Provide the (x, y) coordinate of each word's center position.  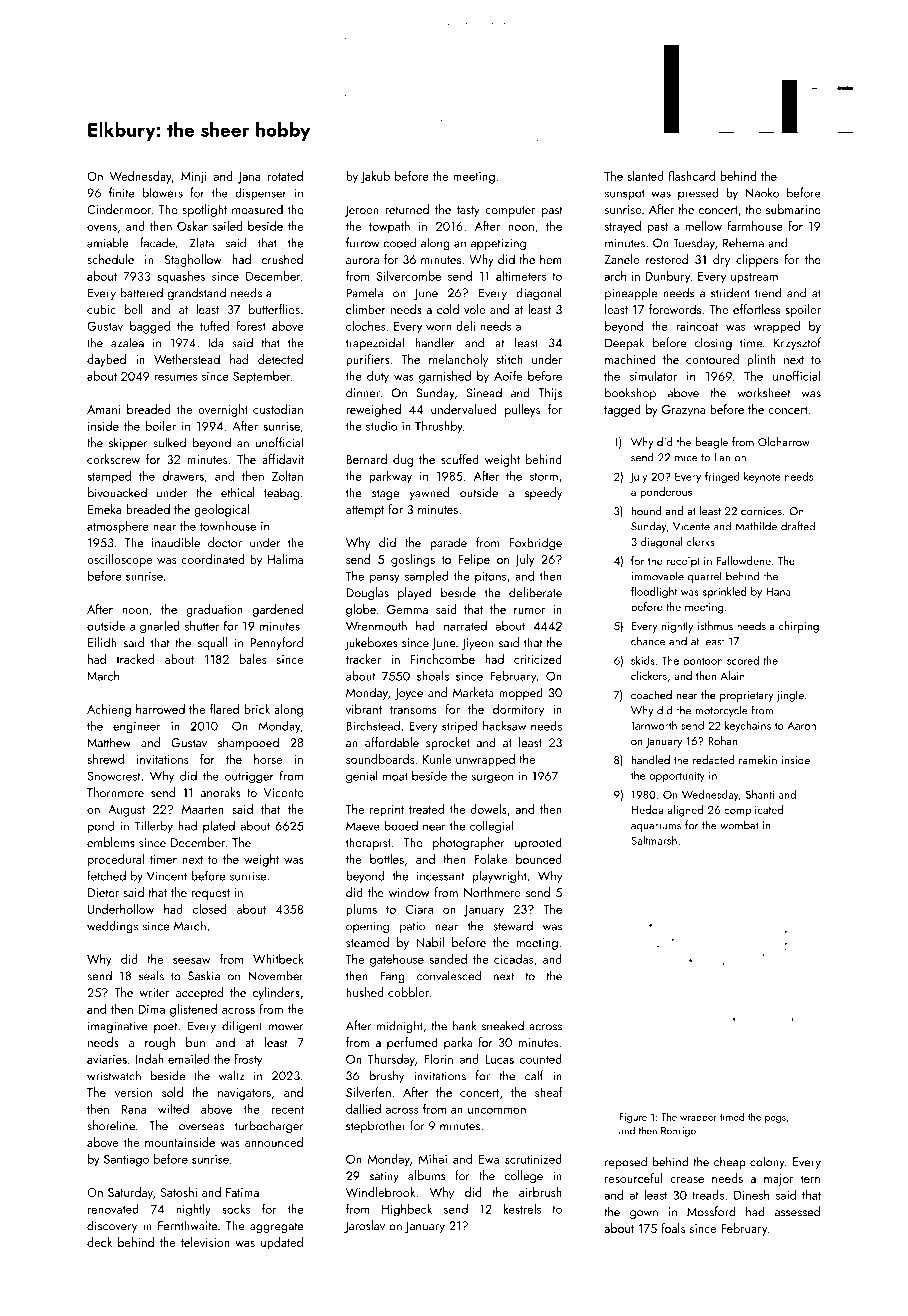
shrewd (105, 759)
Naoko (762, 192)
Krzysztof (797, 343)
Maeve (363, 826)
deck (99, 1242)
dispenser (261, 193)
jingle (790, 696)
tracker (363, 659)
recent (288, 1110)
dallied (363, 1108)
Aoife (508, 375)
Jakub (375, 177)
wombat (739, 825)
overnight (223, 410)
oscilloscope (119, 560)
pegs (775, 1119)
